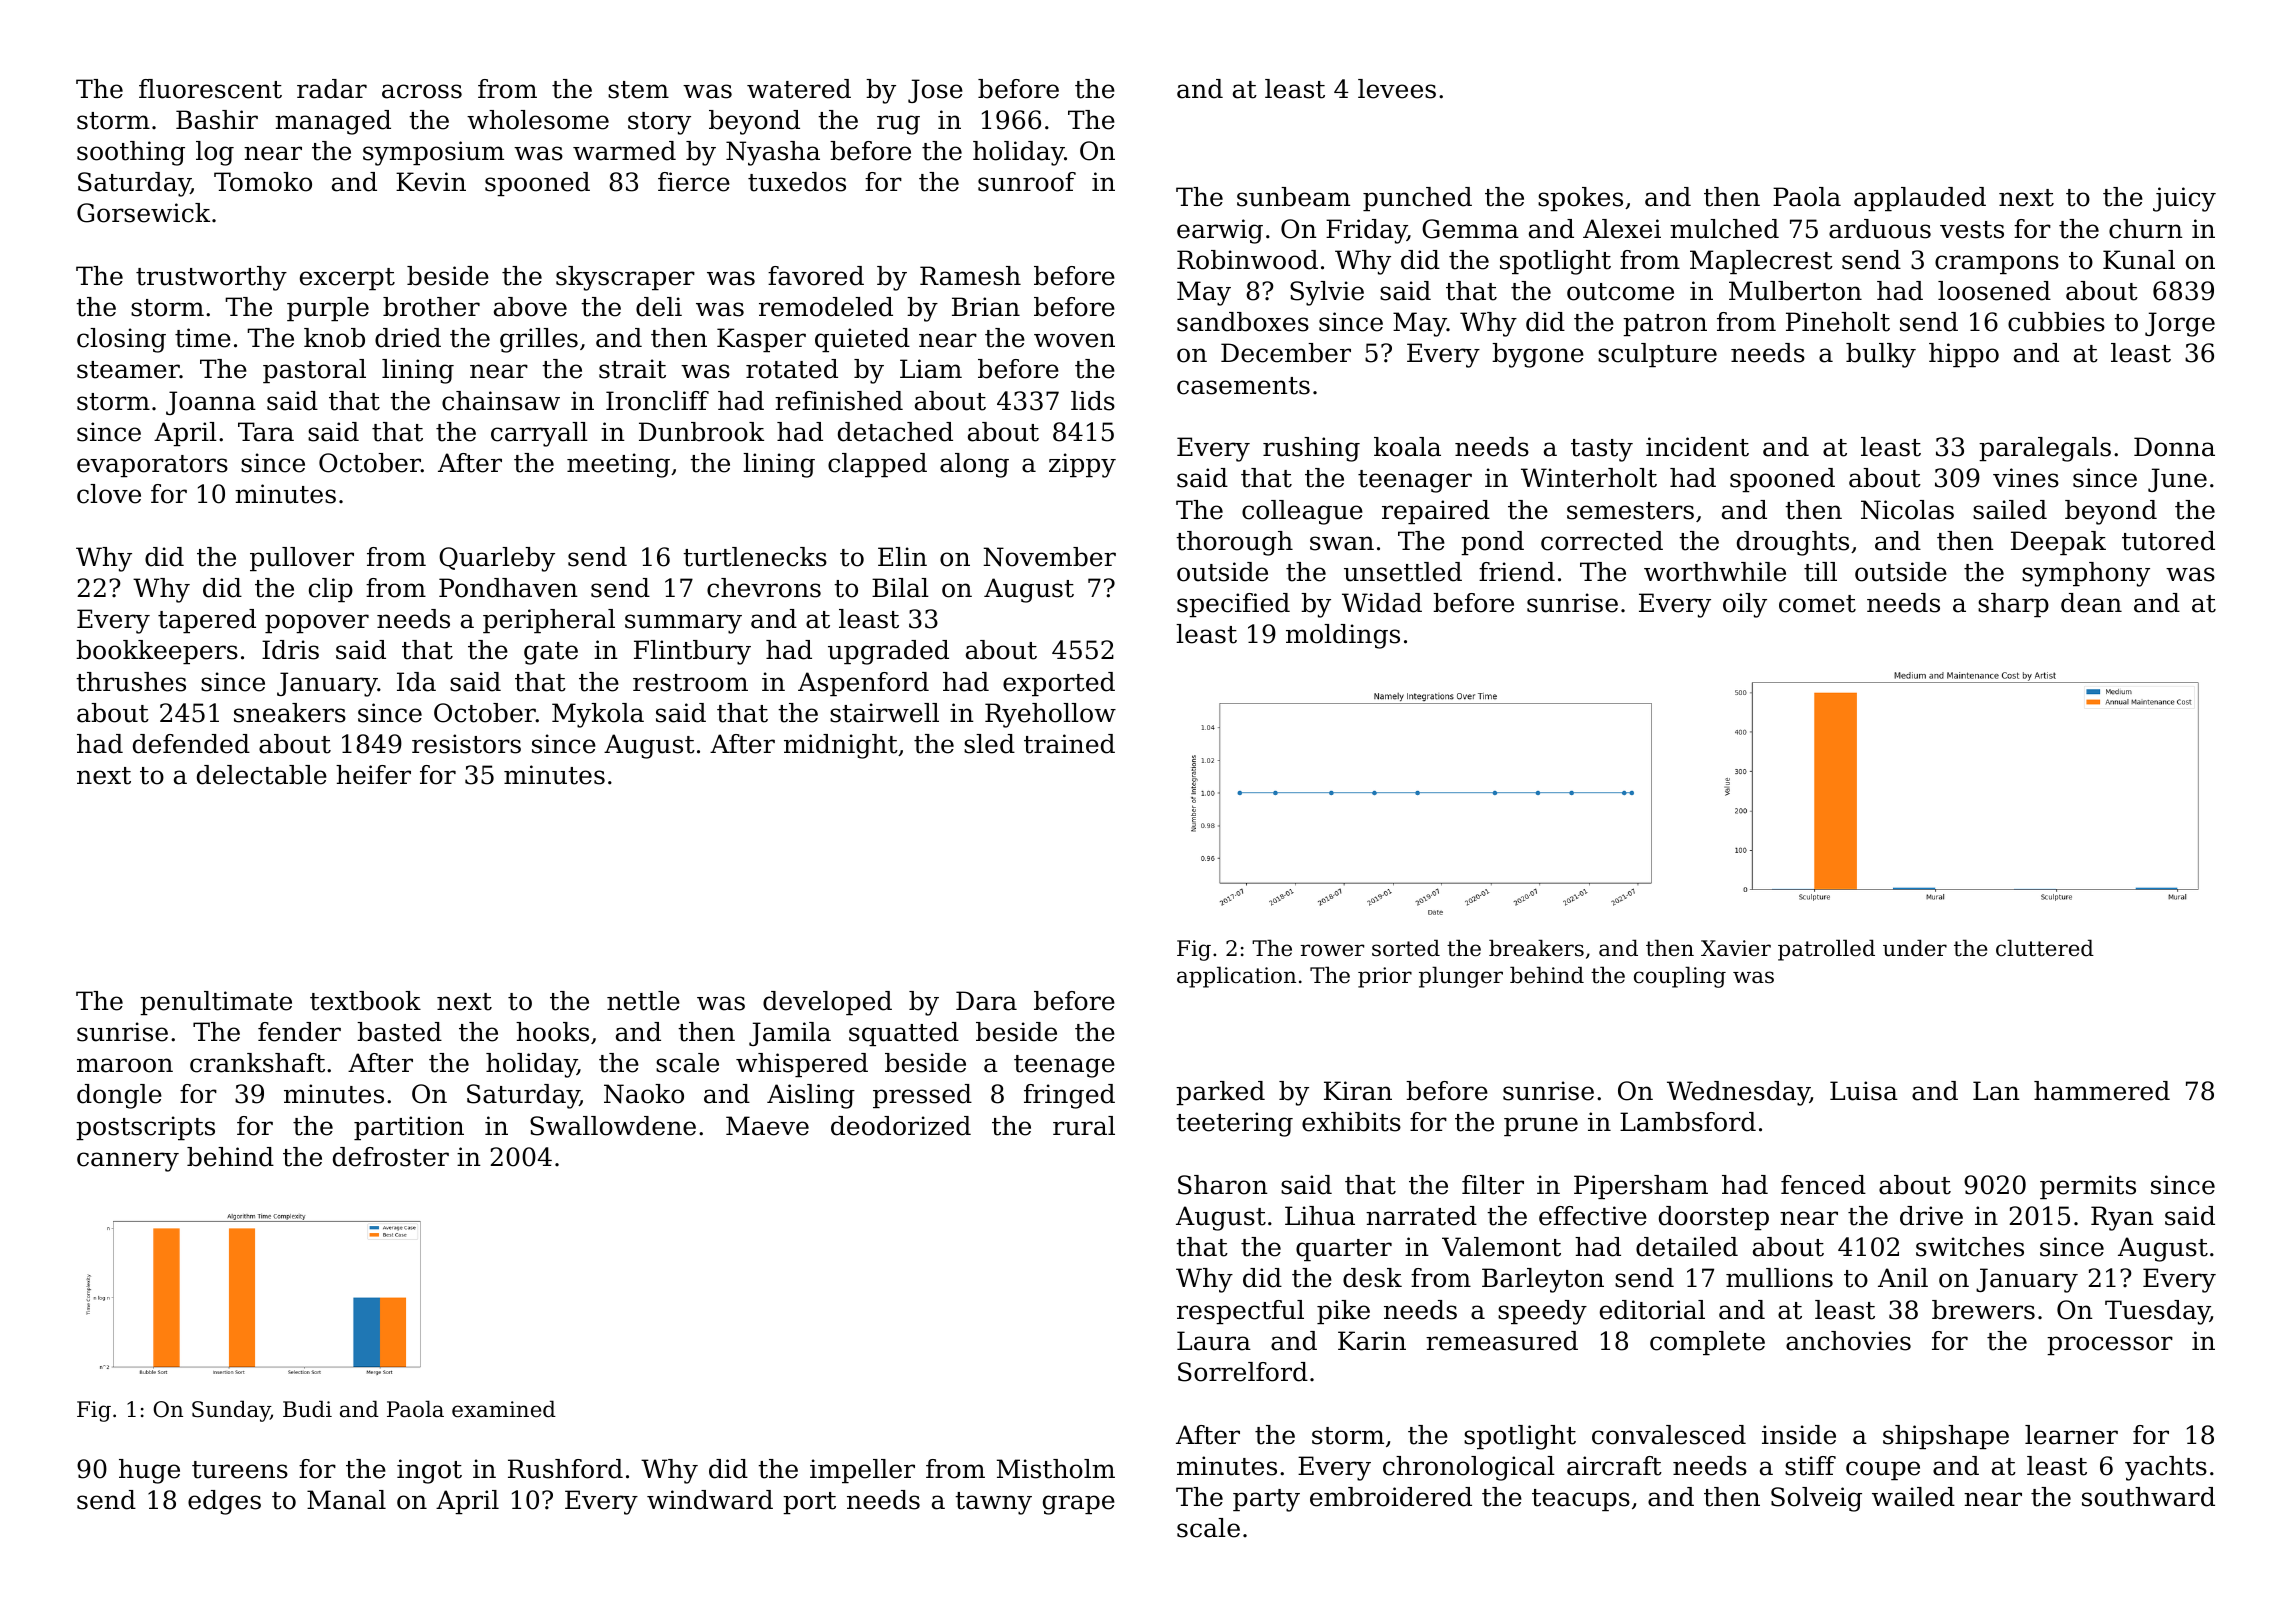 This screenshot has width=2292, height=1620. What do you see at coordinates (131, 153) in the screenshot?
I see `soothing` at bounding box center [131, 153].
